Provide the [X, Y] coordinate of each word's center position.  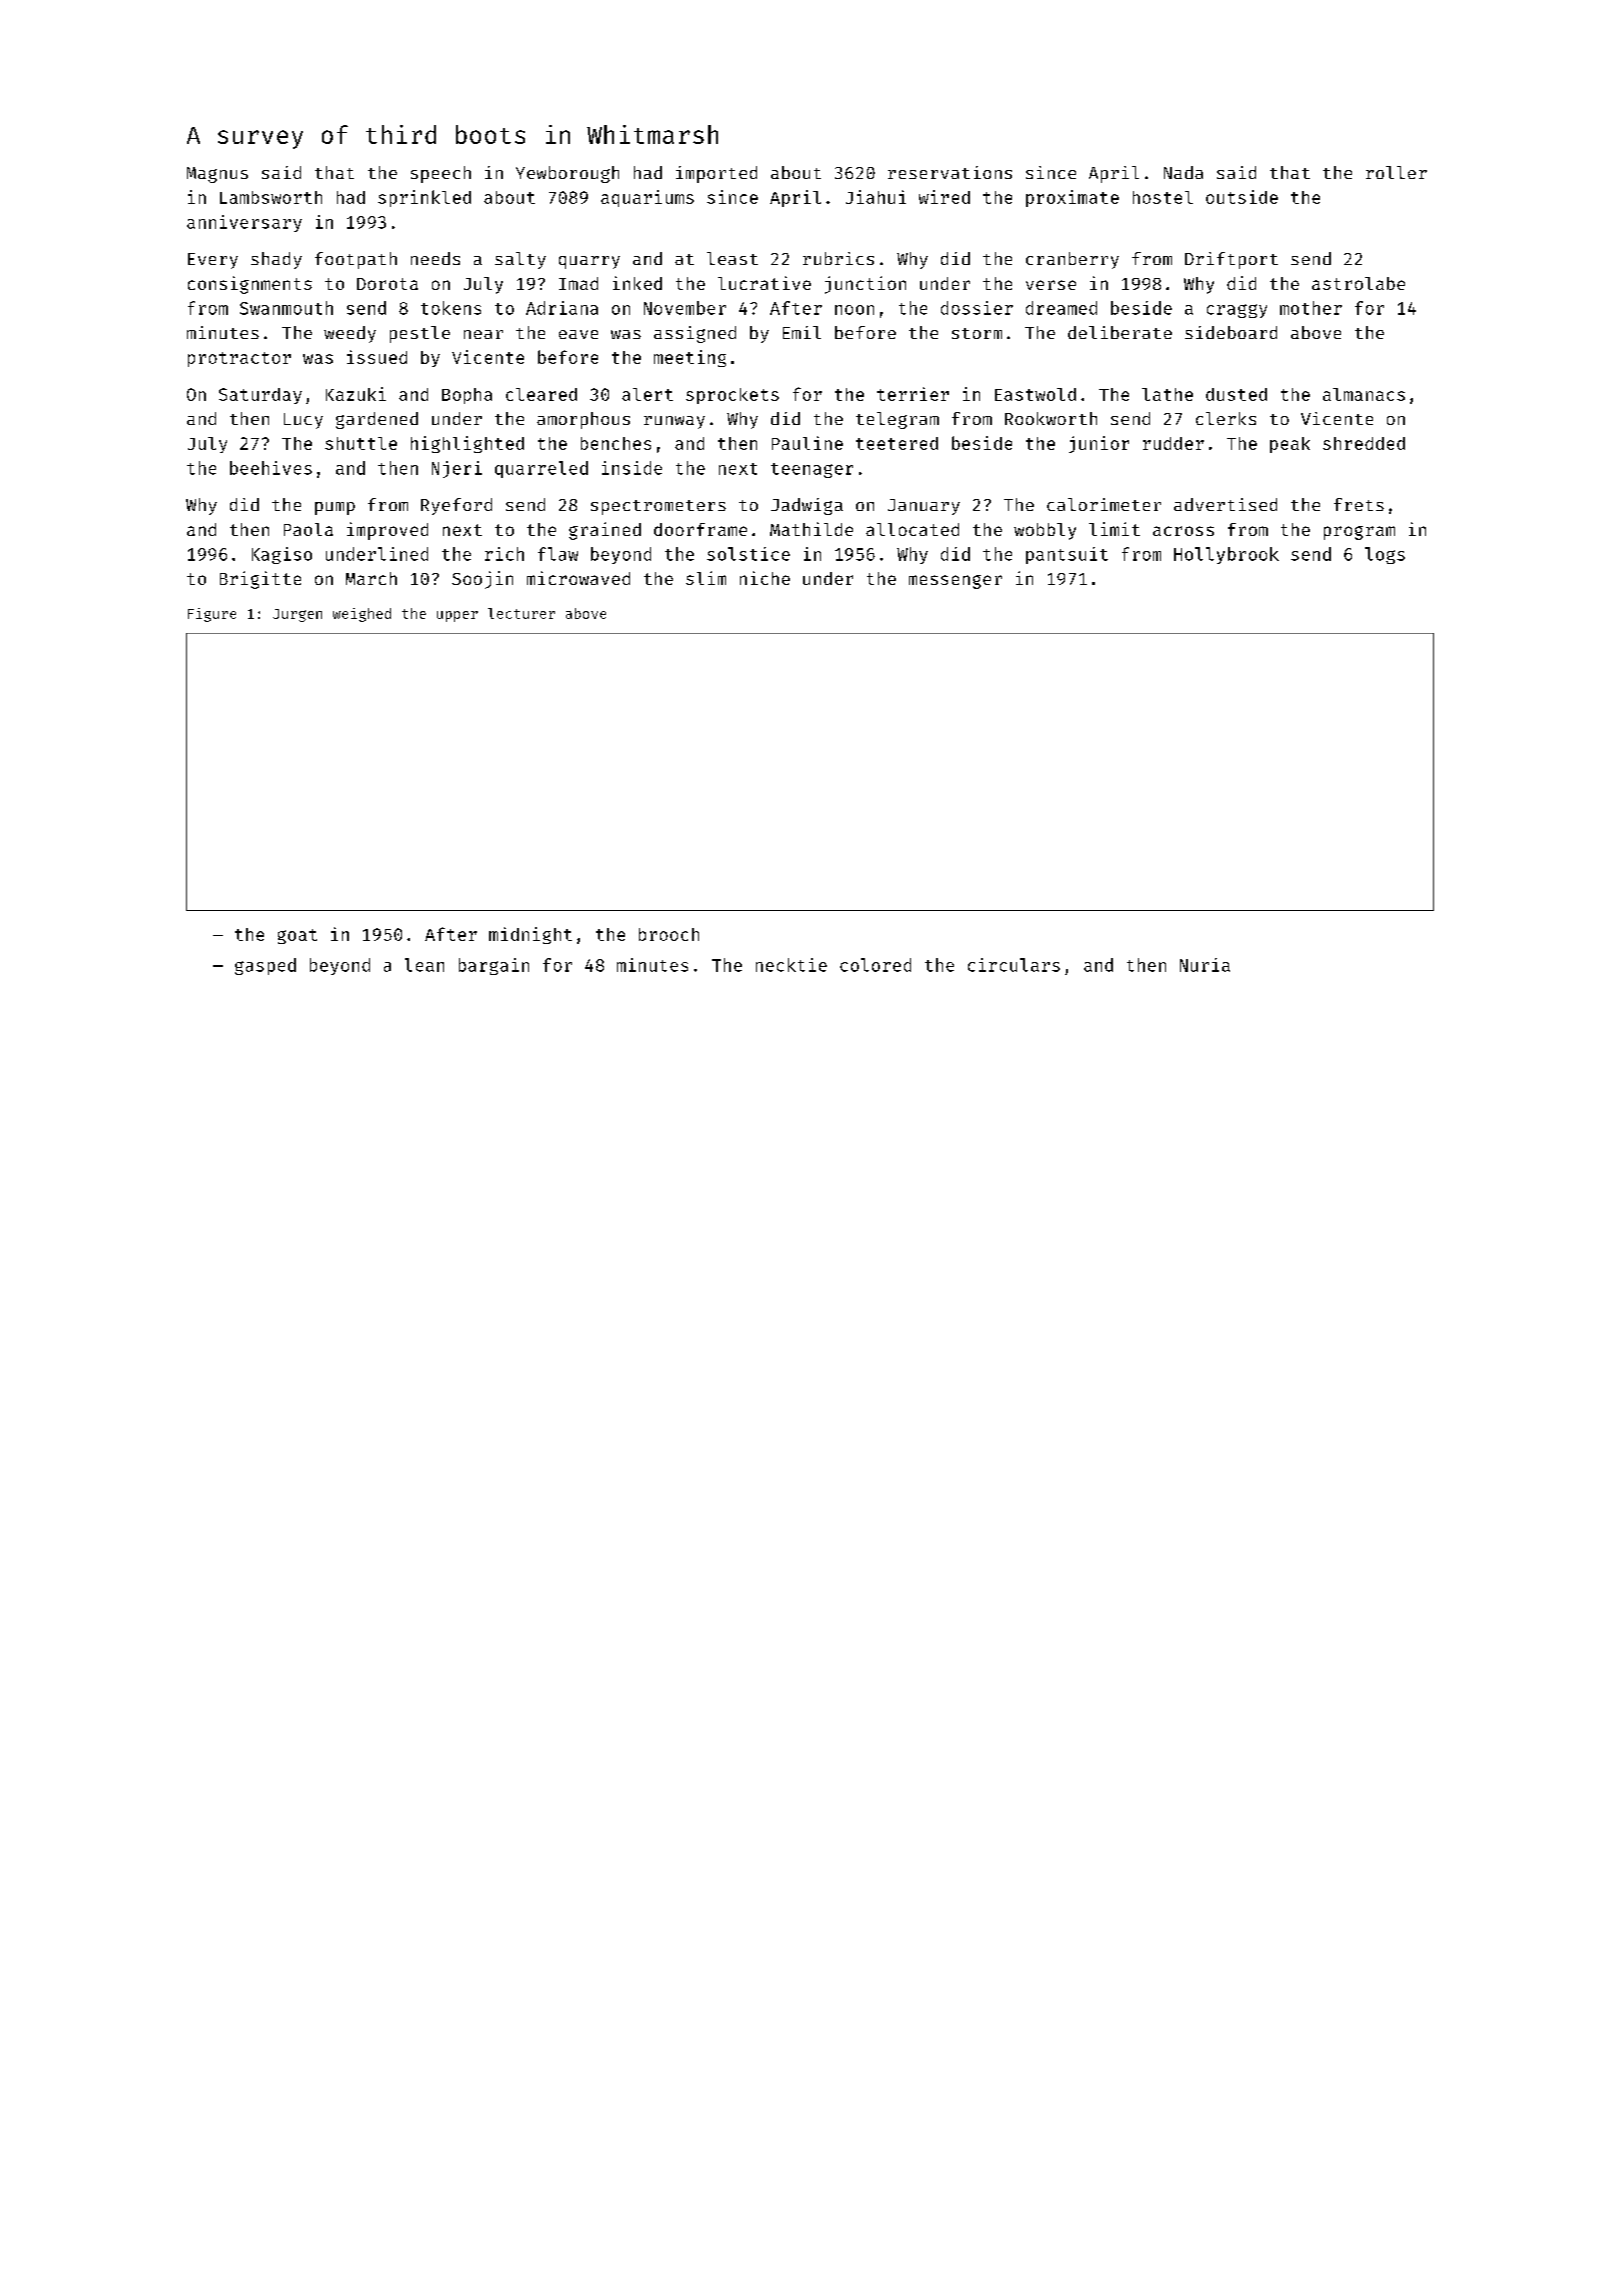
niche [765, 578]
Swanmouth [286, 308]
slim [706, 578]
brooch [669, 934]
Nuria [1205, 965]
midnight [530, 935]
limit [1114, 529]
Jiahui [876, 197]
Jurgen [297, 615]
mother [1311, 308]
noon [854, 310]
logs [1385, 555]
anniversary [244, 223]
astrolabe [1358, 283]
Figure [212, 615]
